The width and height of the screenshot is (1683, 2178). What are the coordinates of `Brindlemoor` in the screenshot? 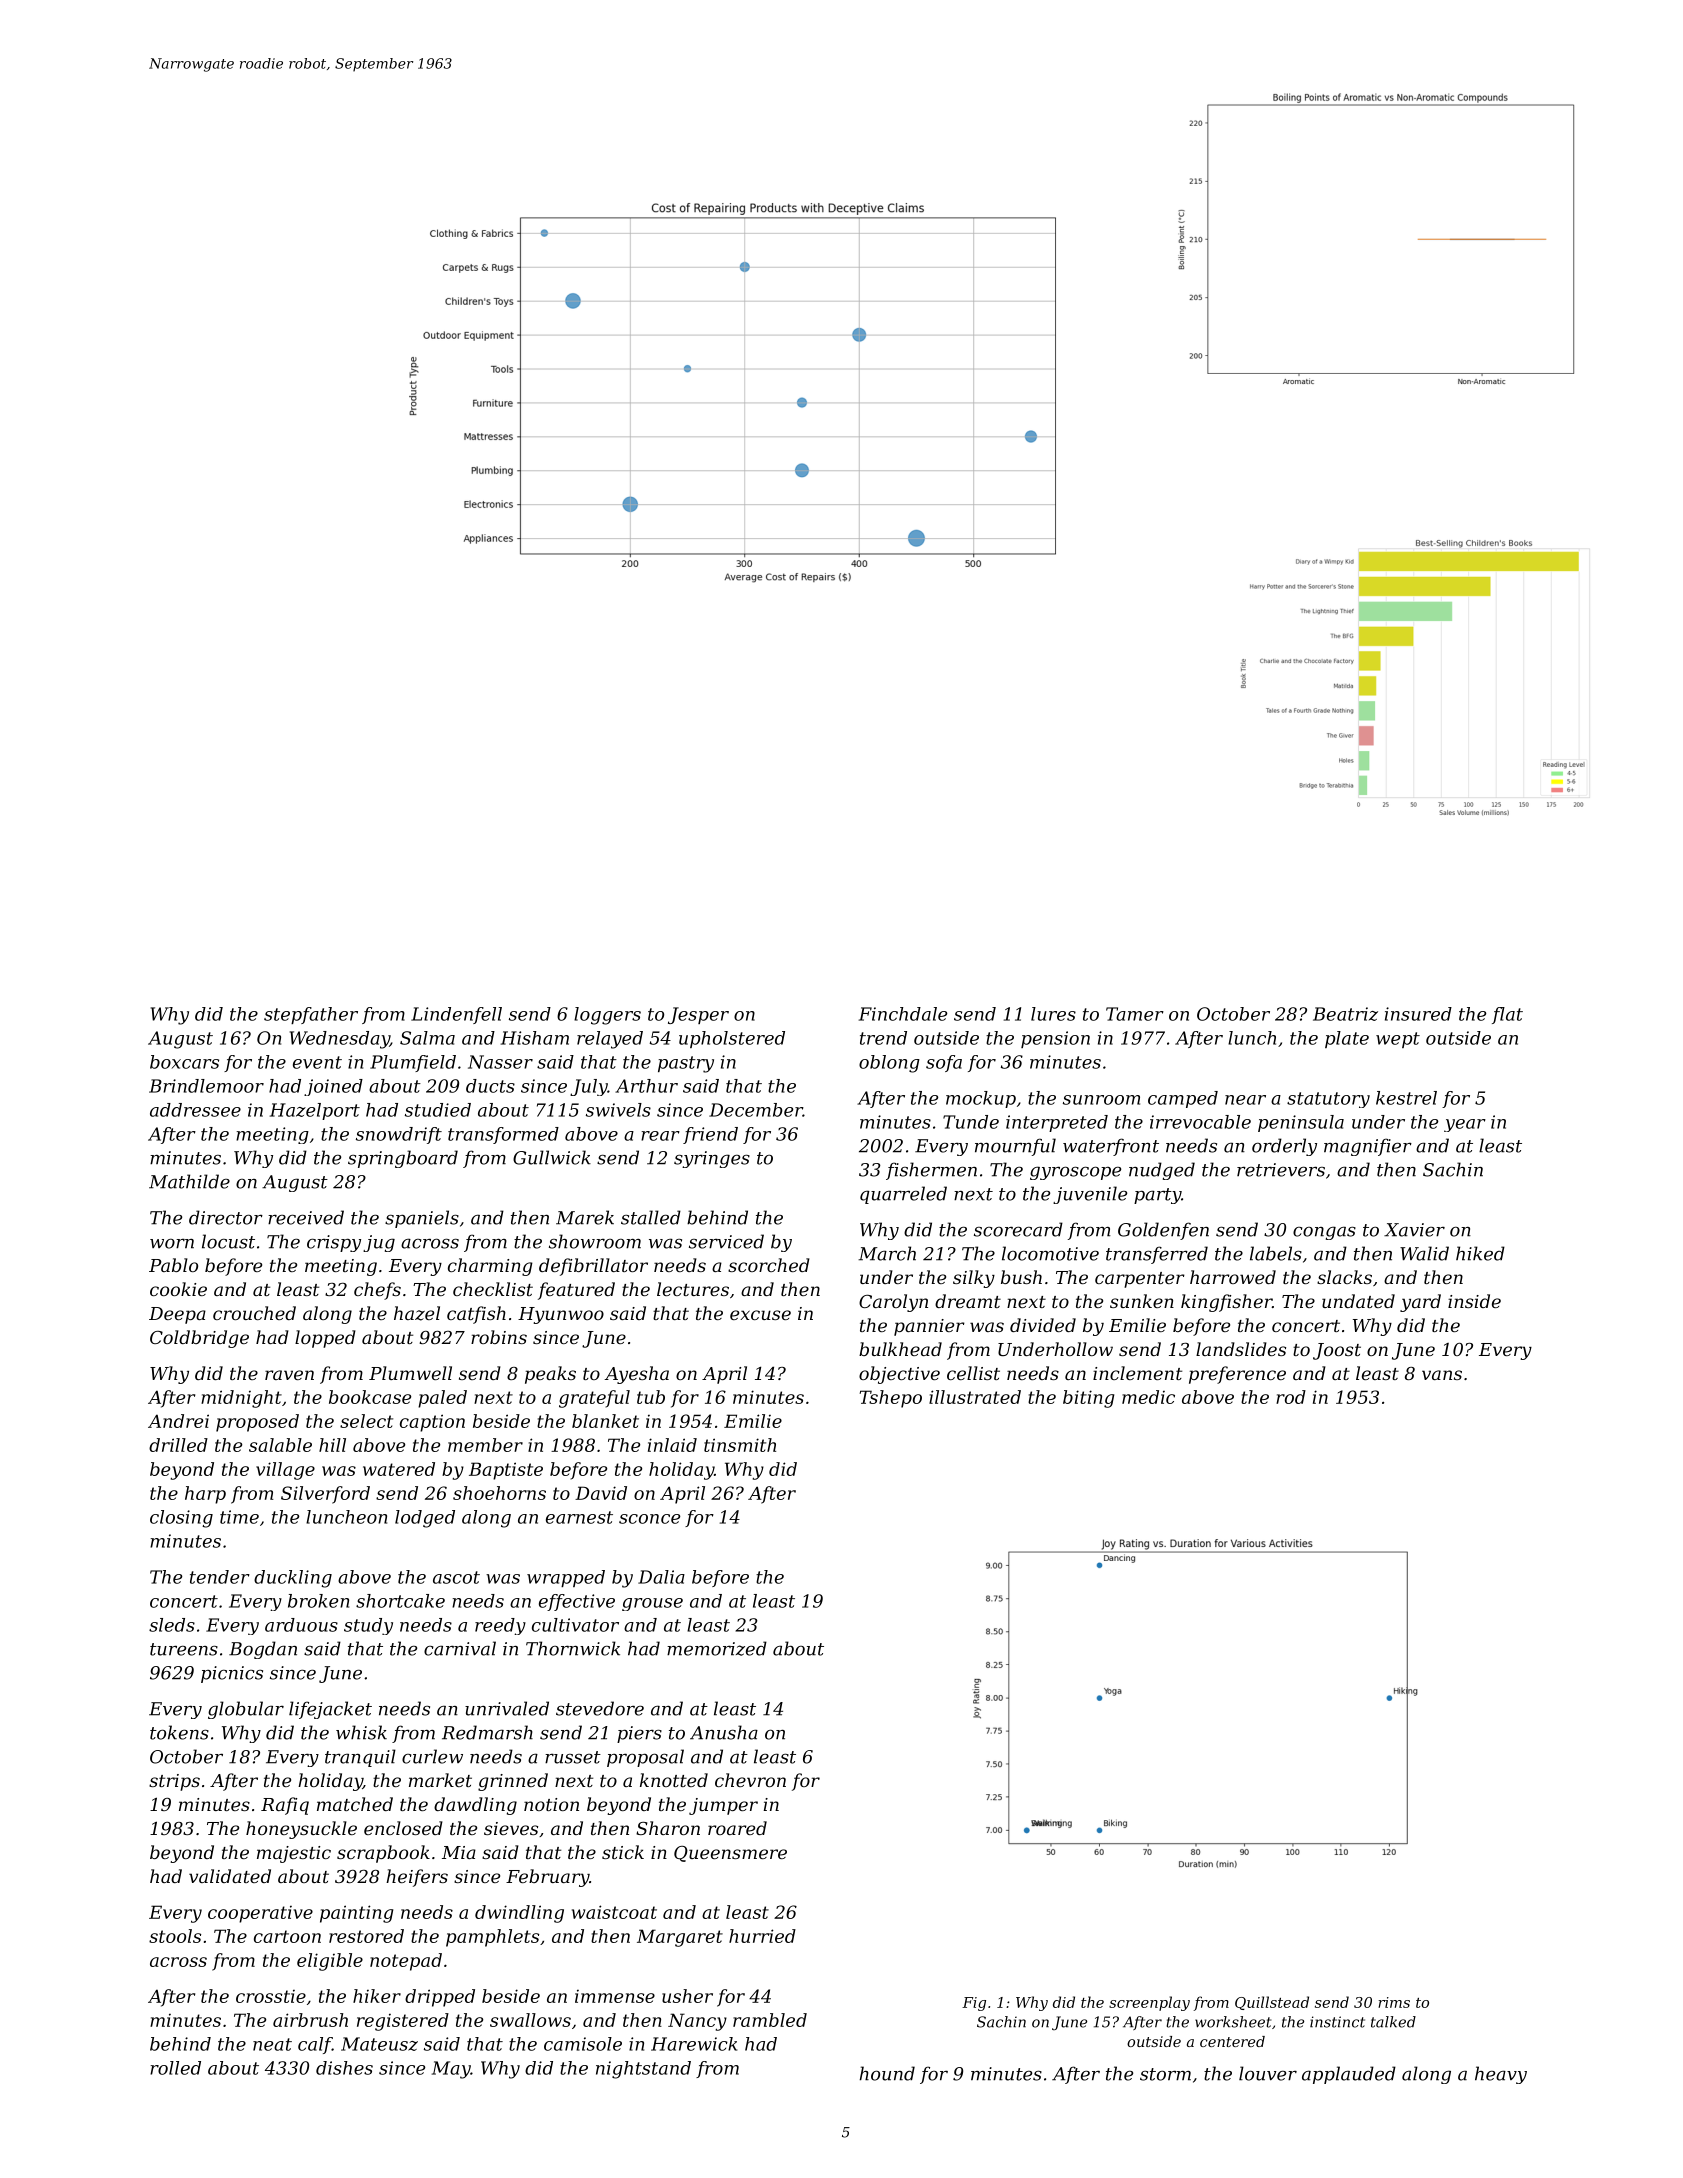 It's located at (206, 1086).
